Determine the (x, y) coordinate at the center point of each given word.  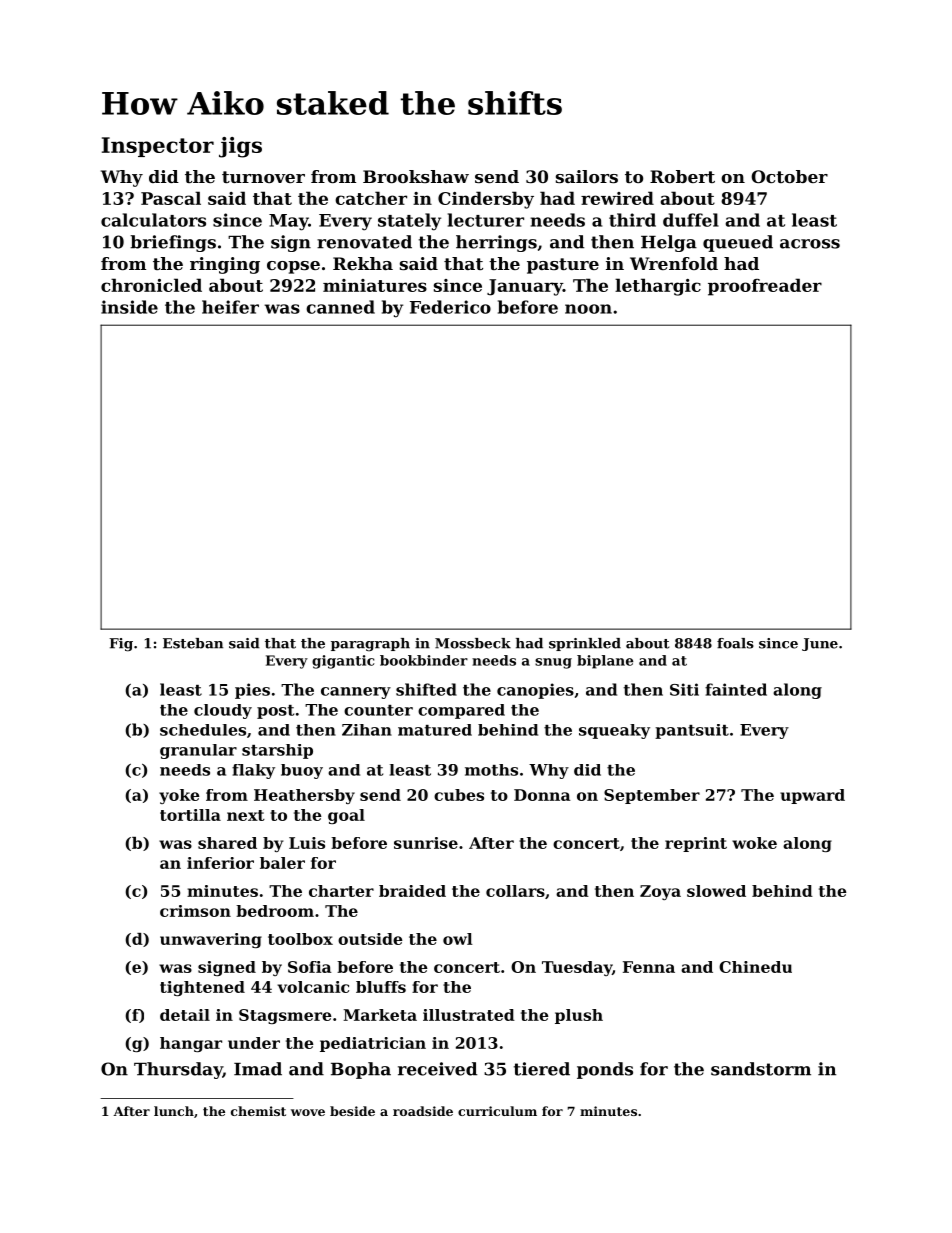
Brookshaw (416, 176)
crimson (195, 911)
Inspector (158, 147)
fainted (736, 689)
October (789, 176)
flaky (253, 771)
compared (461, 711)
